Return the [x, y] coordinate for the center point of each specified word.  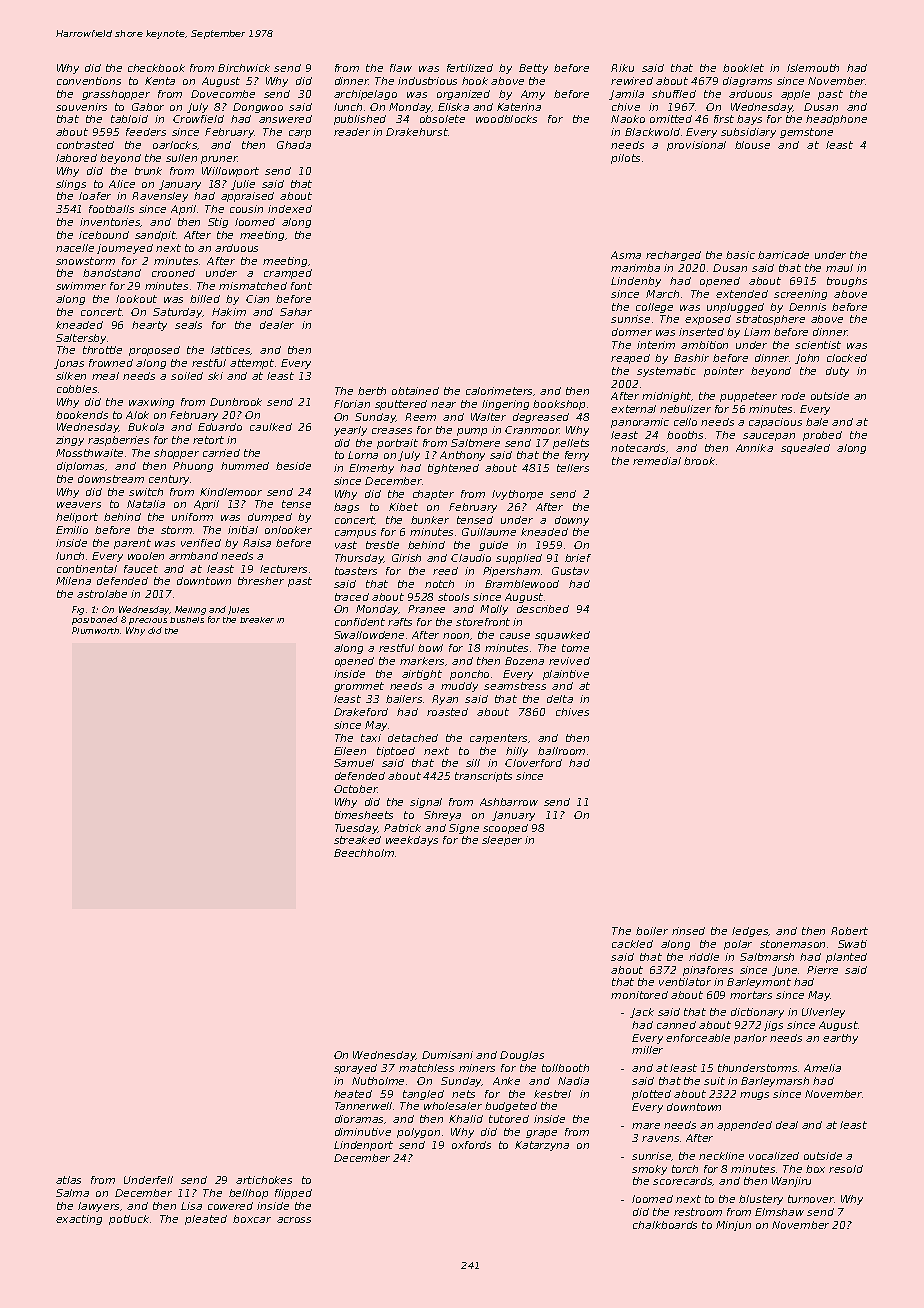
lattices [231, 350]
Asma [626, 255]
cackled [632, 944]
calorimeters [499, 391]
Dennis [807, 307]
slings [71, 185]
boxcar [252, 1219]
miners [477, 1068]
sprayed [355, 1069]
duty [837, 372]
